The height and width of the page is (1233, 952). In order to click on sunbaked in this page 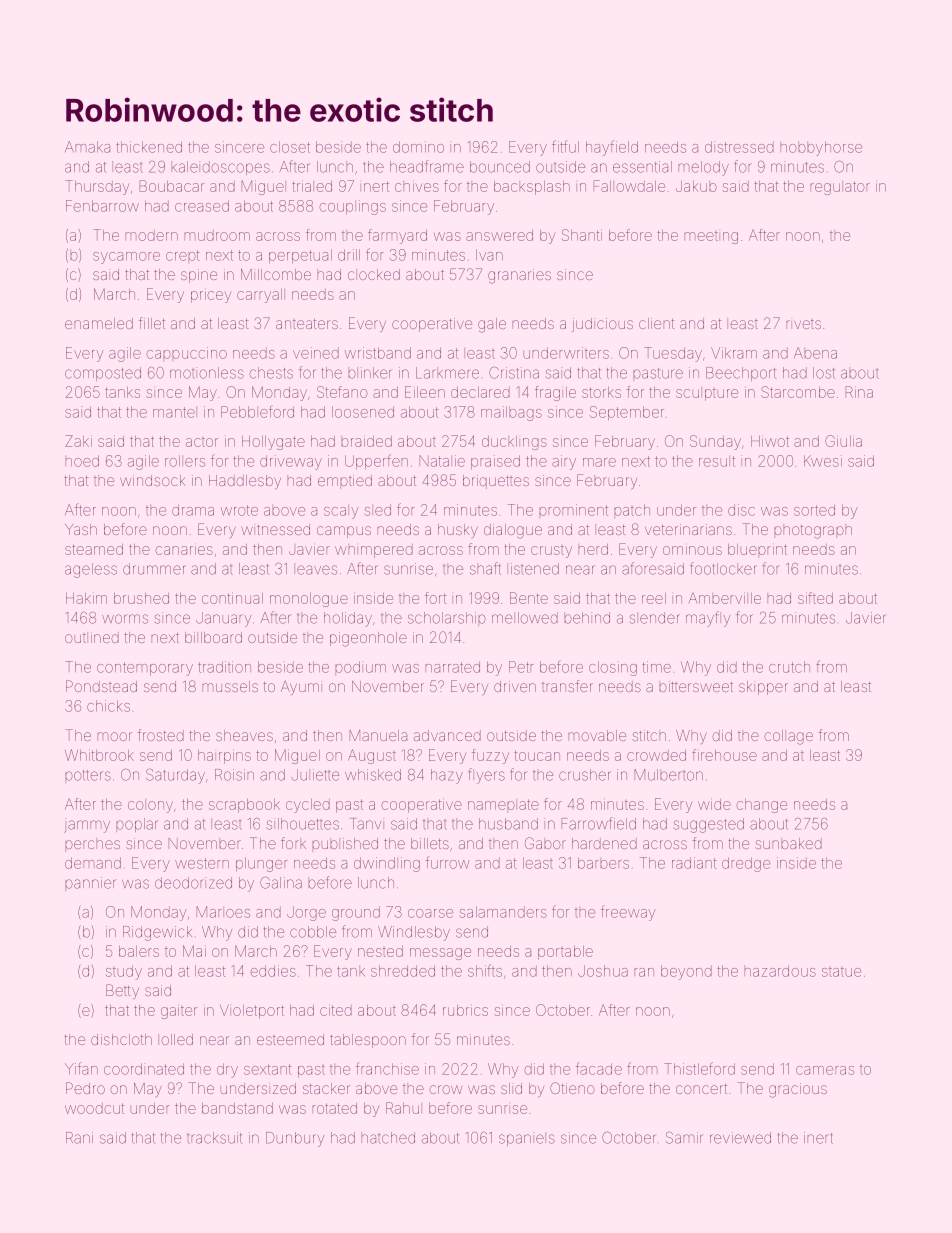, I will do `click(788, 843)`.
